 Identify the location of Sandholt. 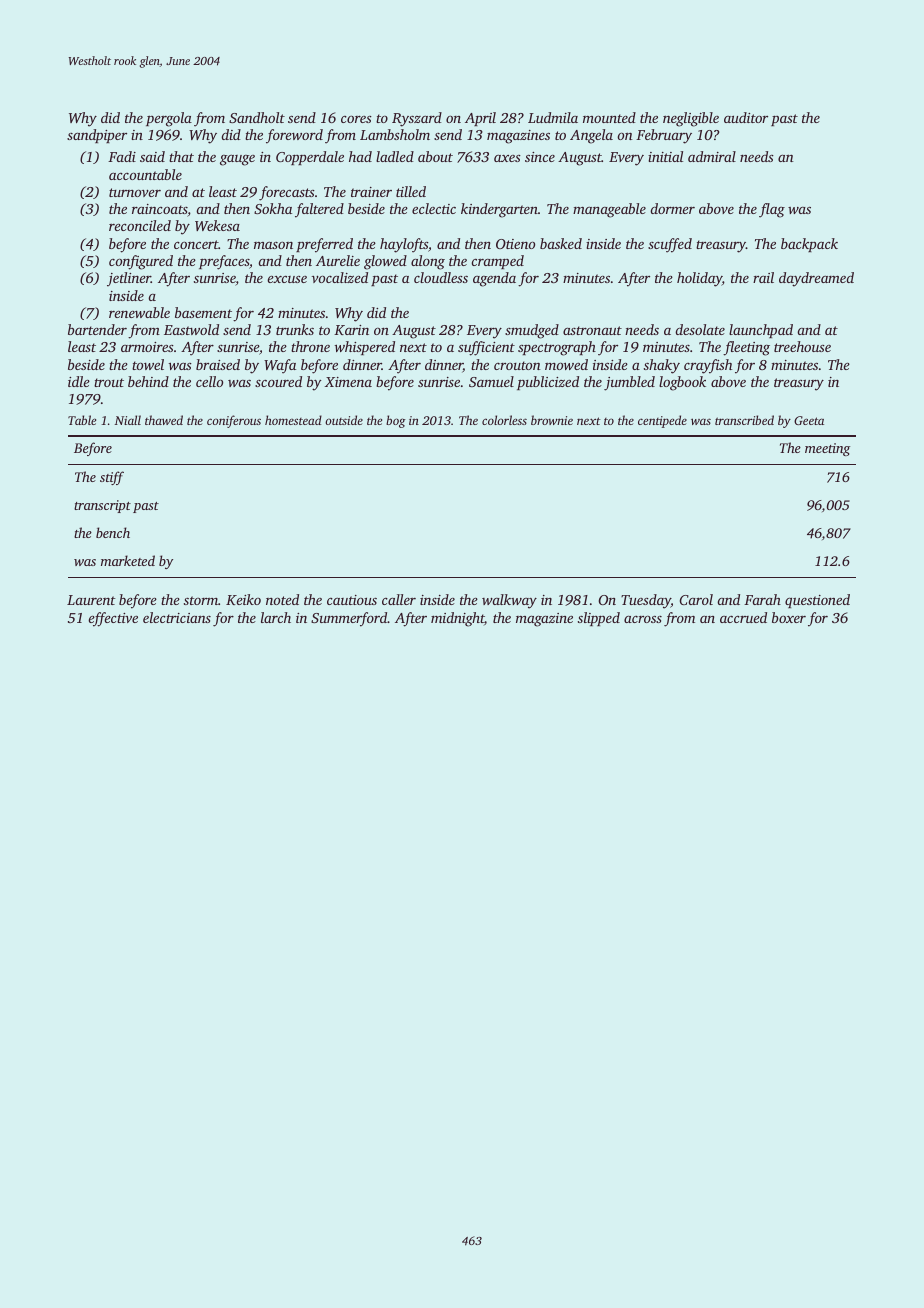
(257, 117).
